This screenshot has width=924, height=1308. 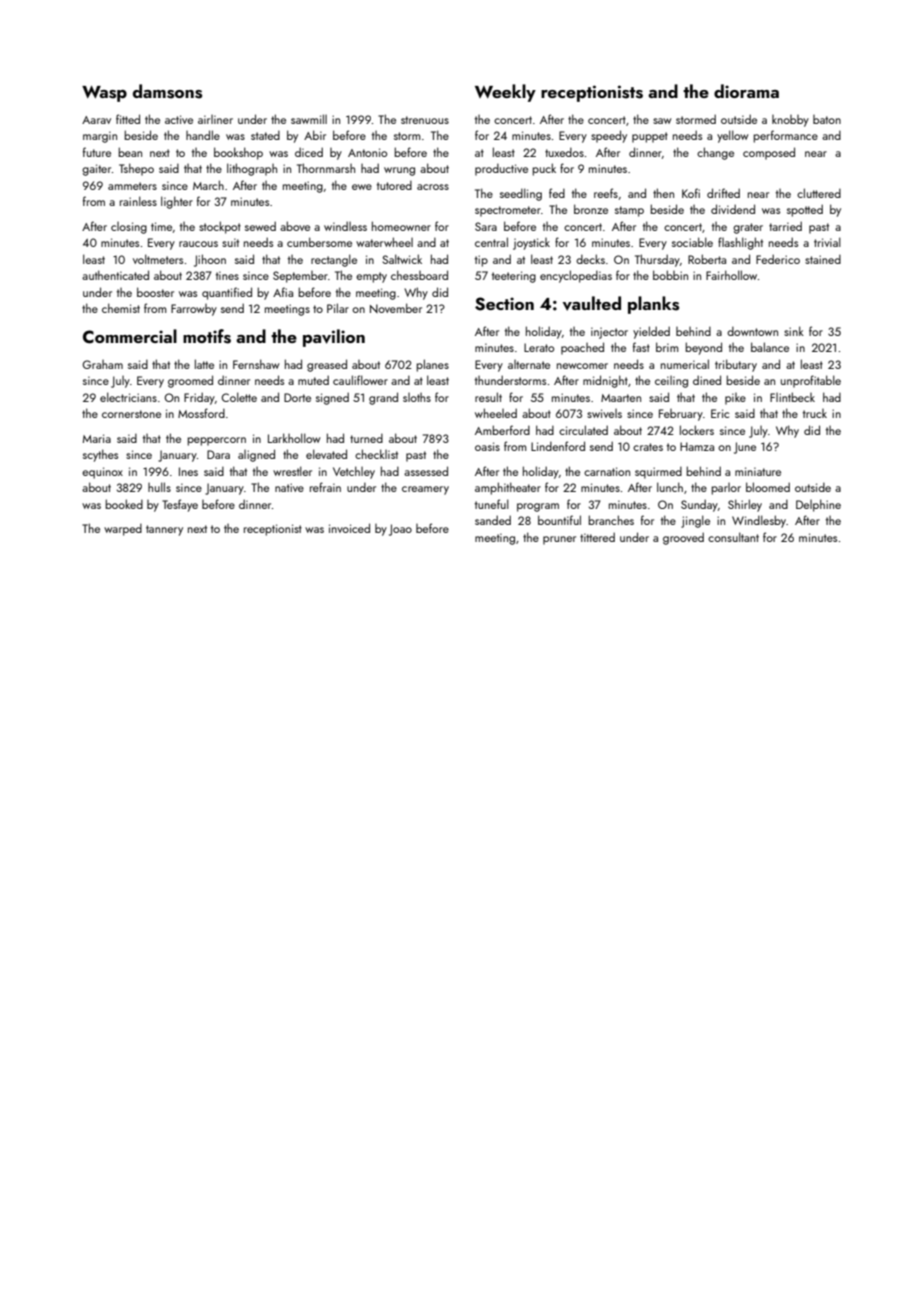 I want to click on strenuous, so click(x=425, y=120).
